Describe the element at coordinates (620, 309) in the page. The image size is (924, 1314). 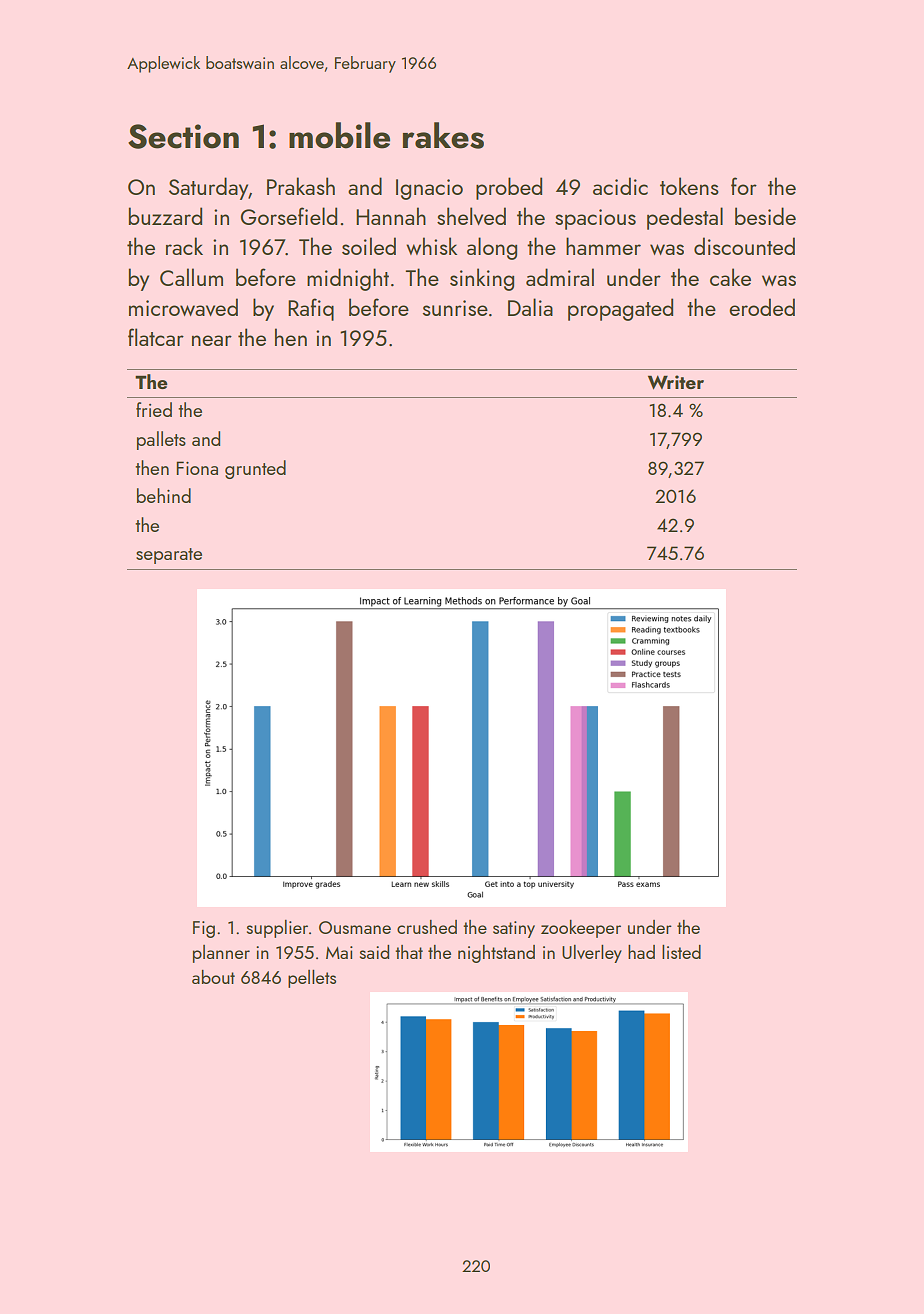
I see `propagated` at that location.
